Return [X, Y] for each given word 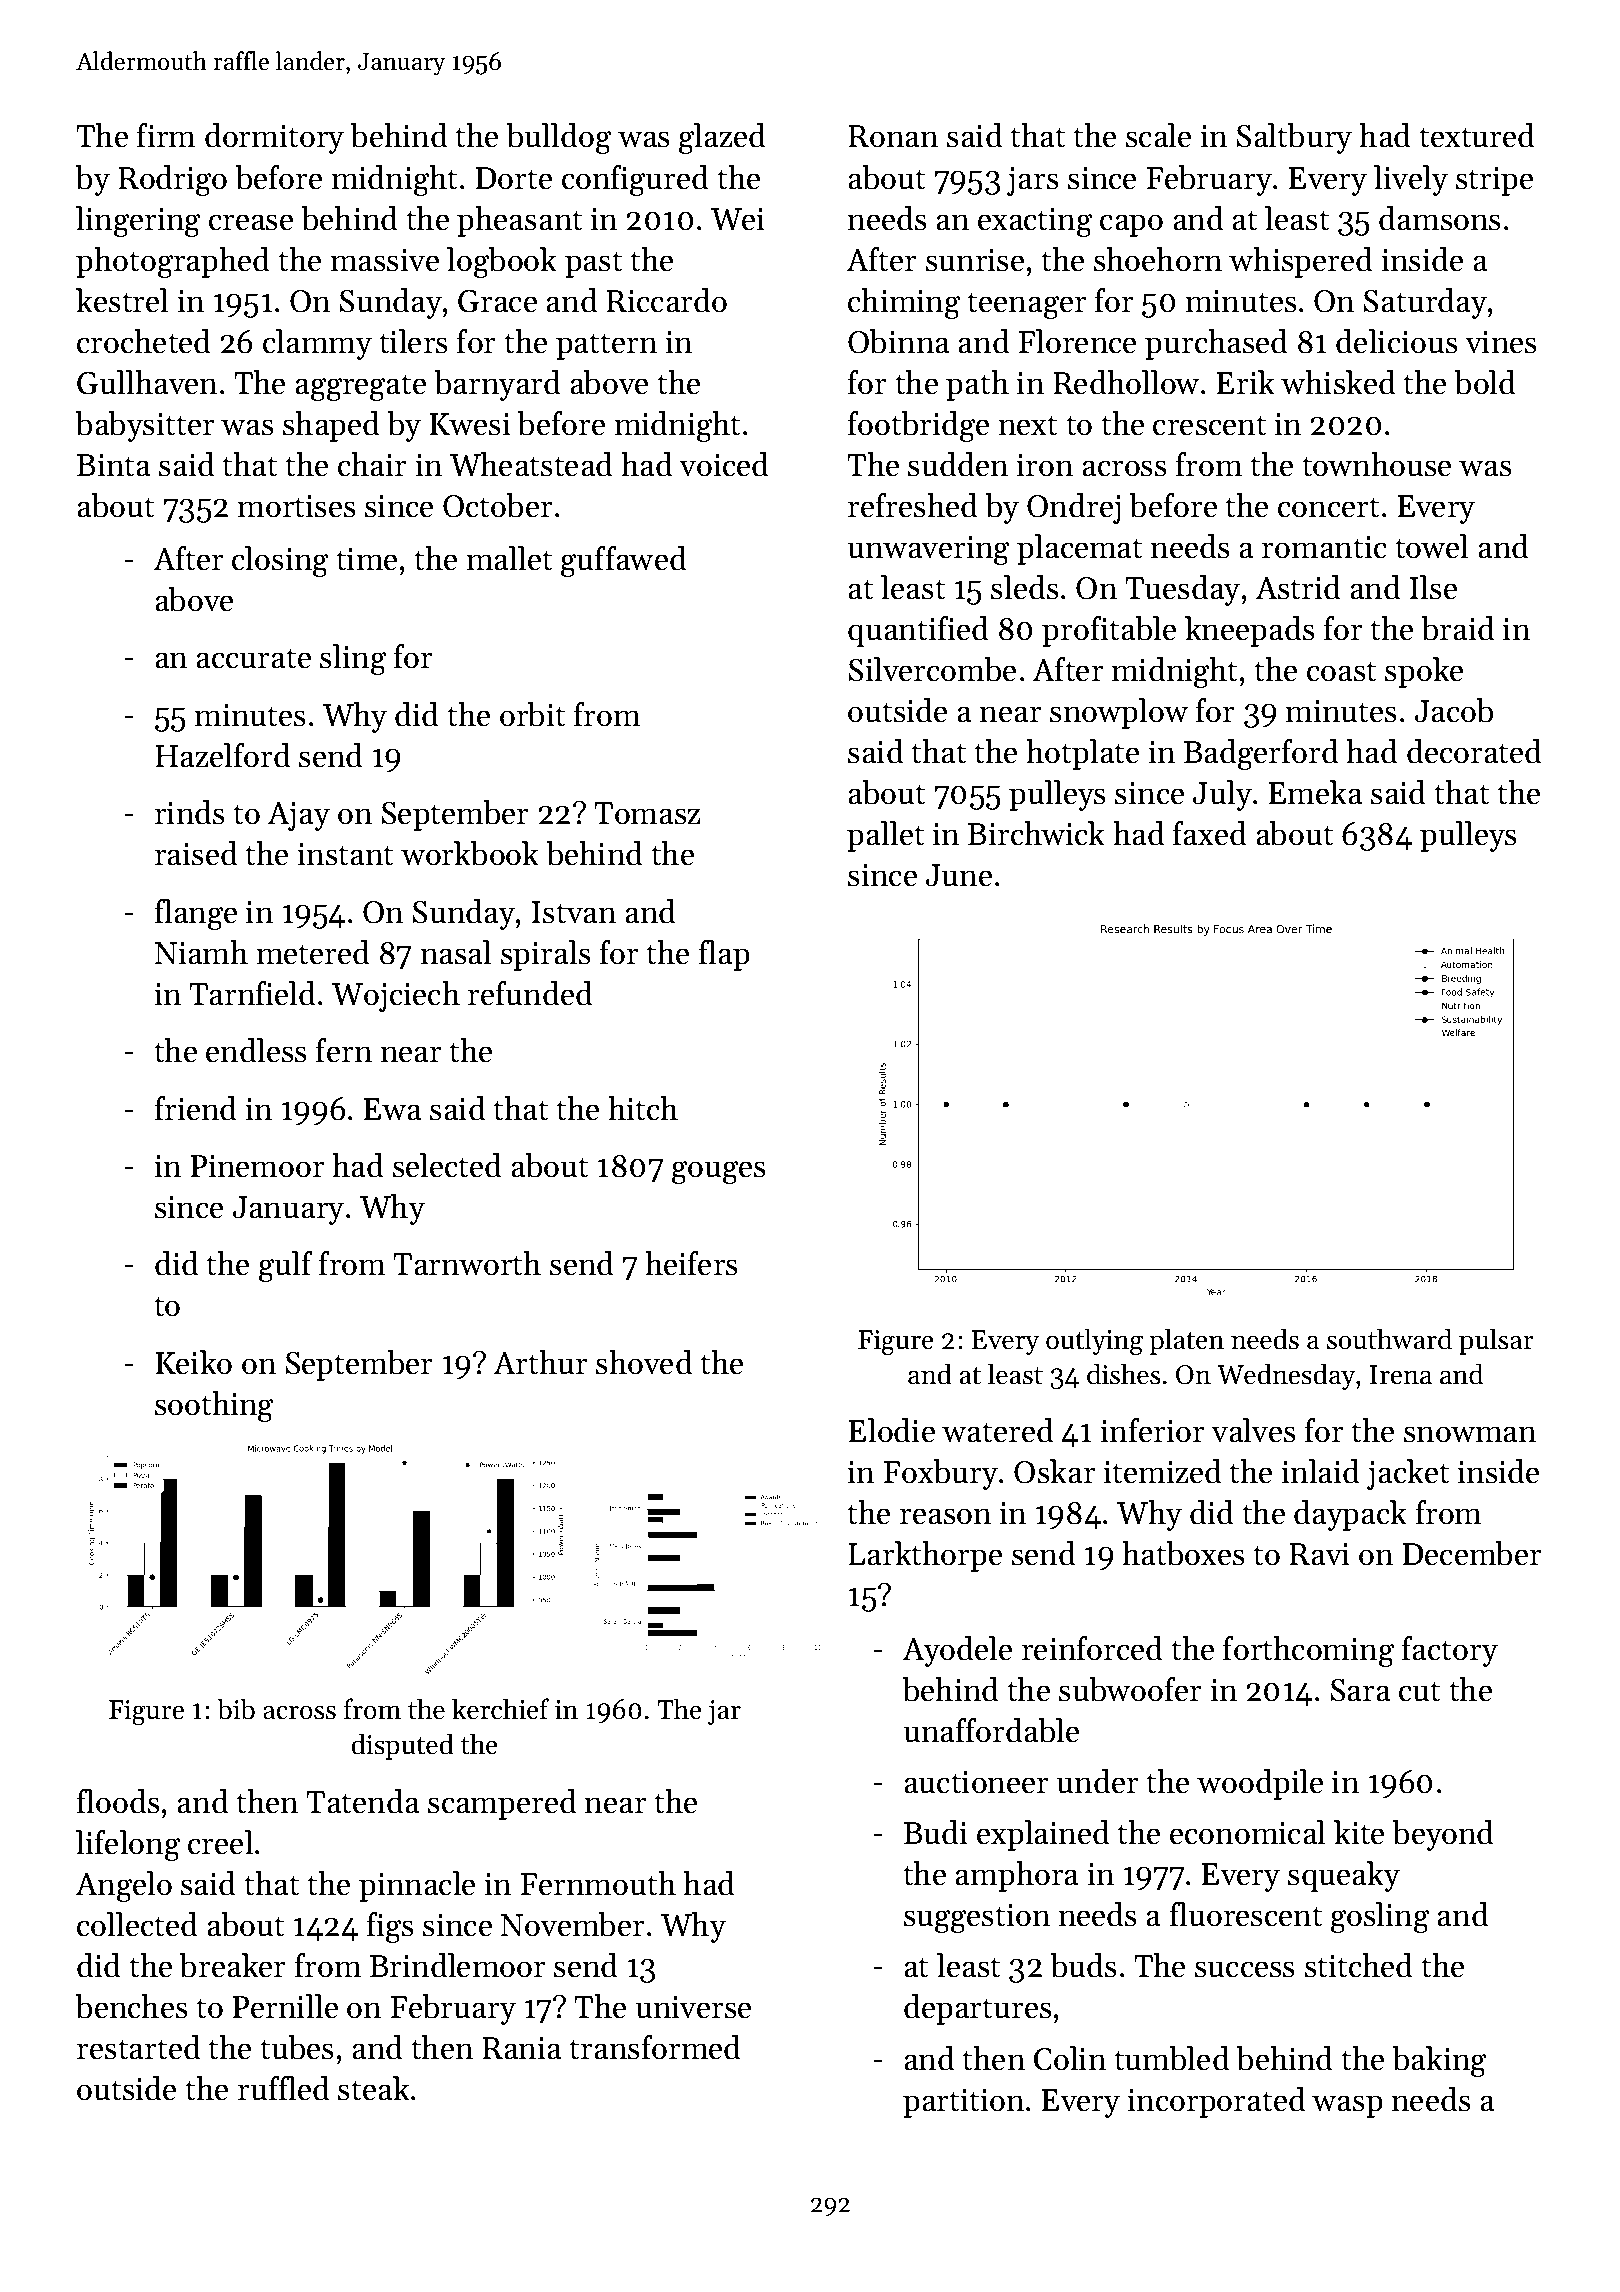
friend [196, 1108]
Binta [113, 465]
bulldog [559, 139]
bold [1485, 382]
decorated [1474, 751]
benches [132, 2006]
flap [724, 955]
